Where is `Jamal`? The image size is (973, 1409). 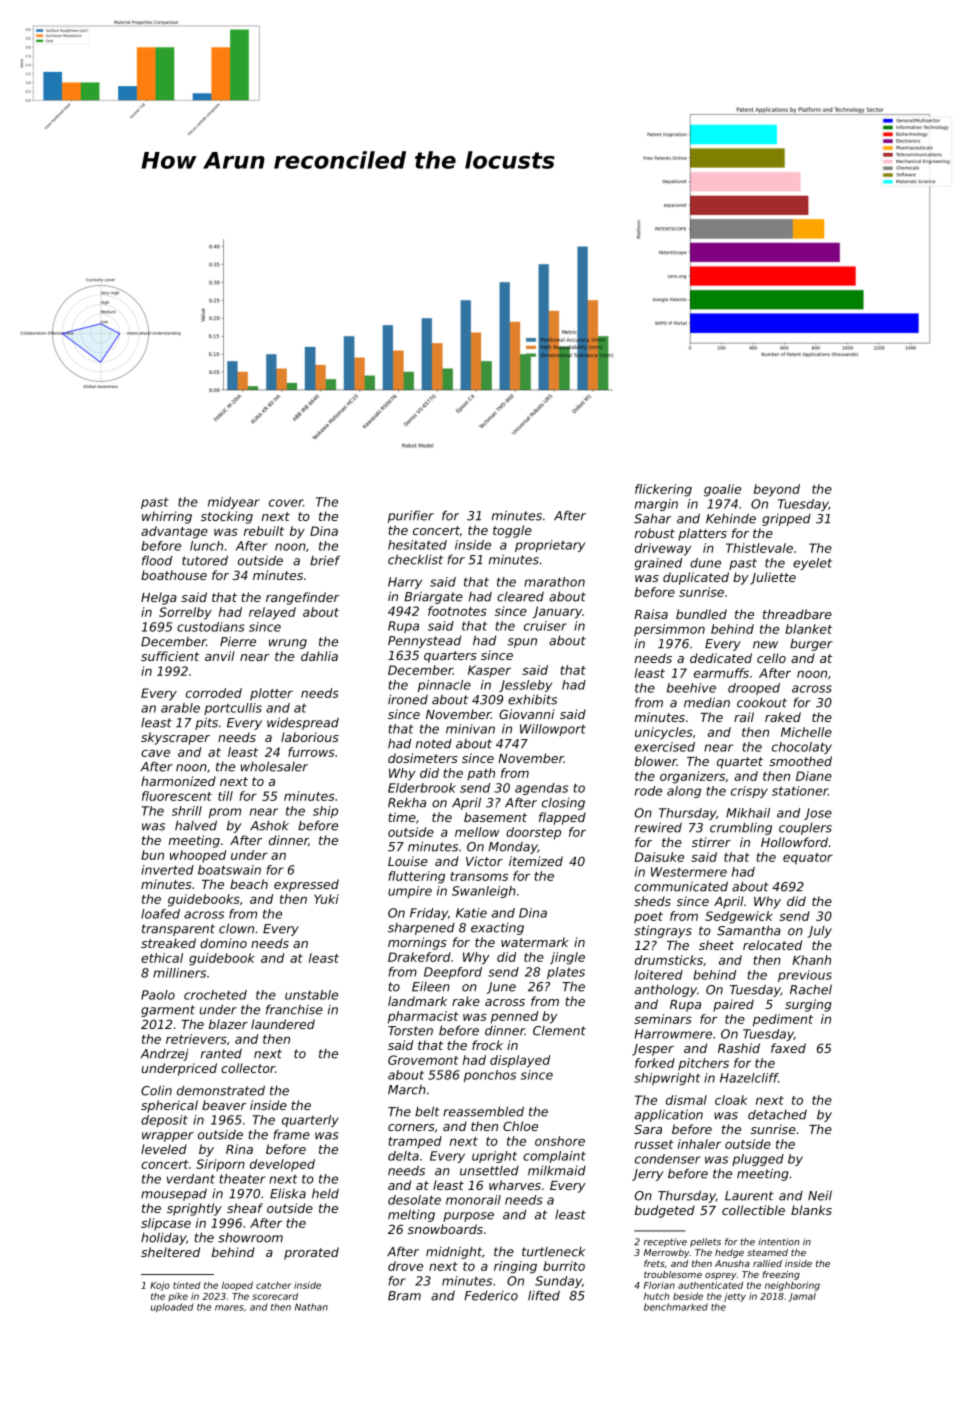 Jamal is located at coordinates (802, 1297).
